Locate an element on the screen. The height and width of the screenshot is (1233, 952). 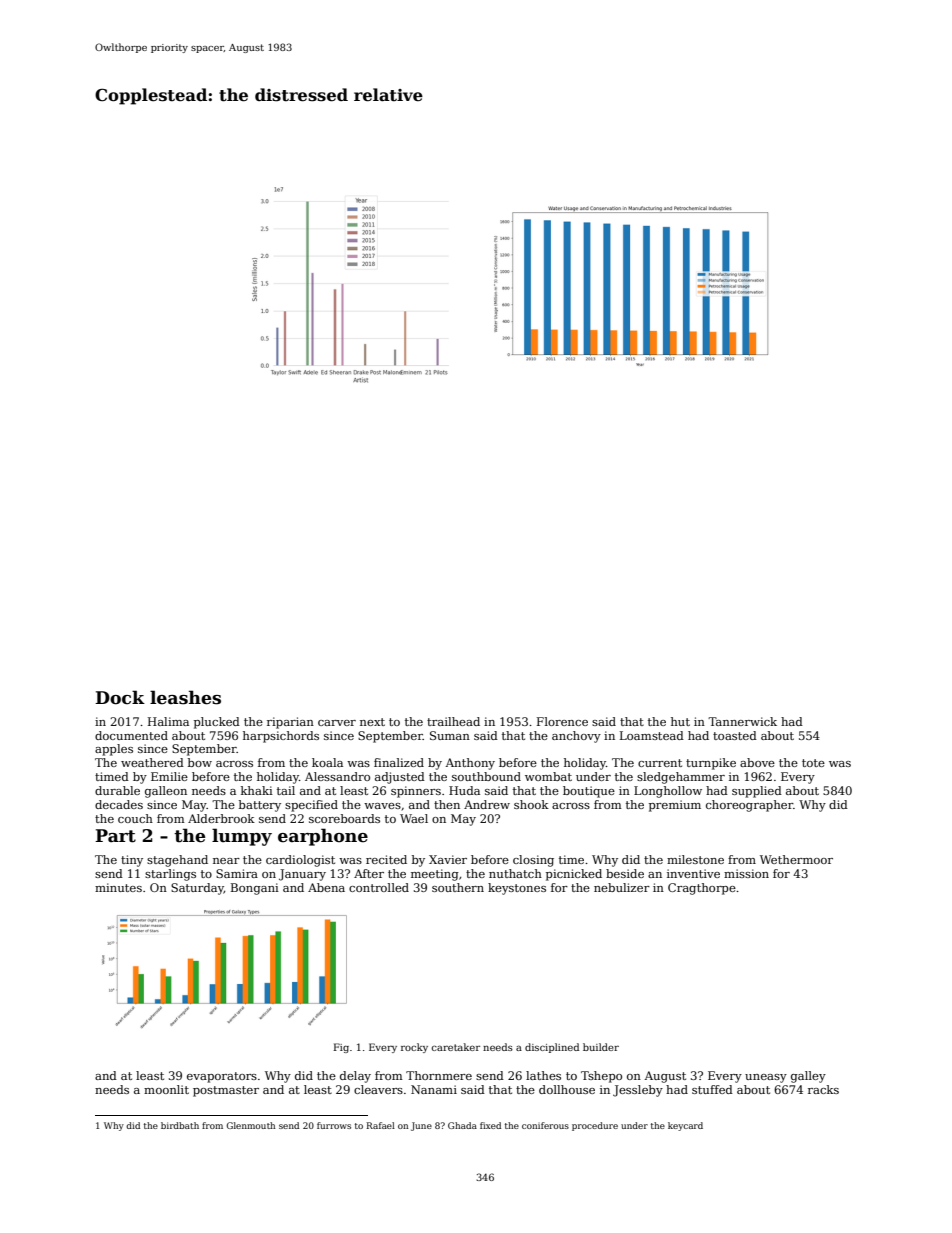
moonlit is located at coordinates (166, 1089).
